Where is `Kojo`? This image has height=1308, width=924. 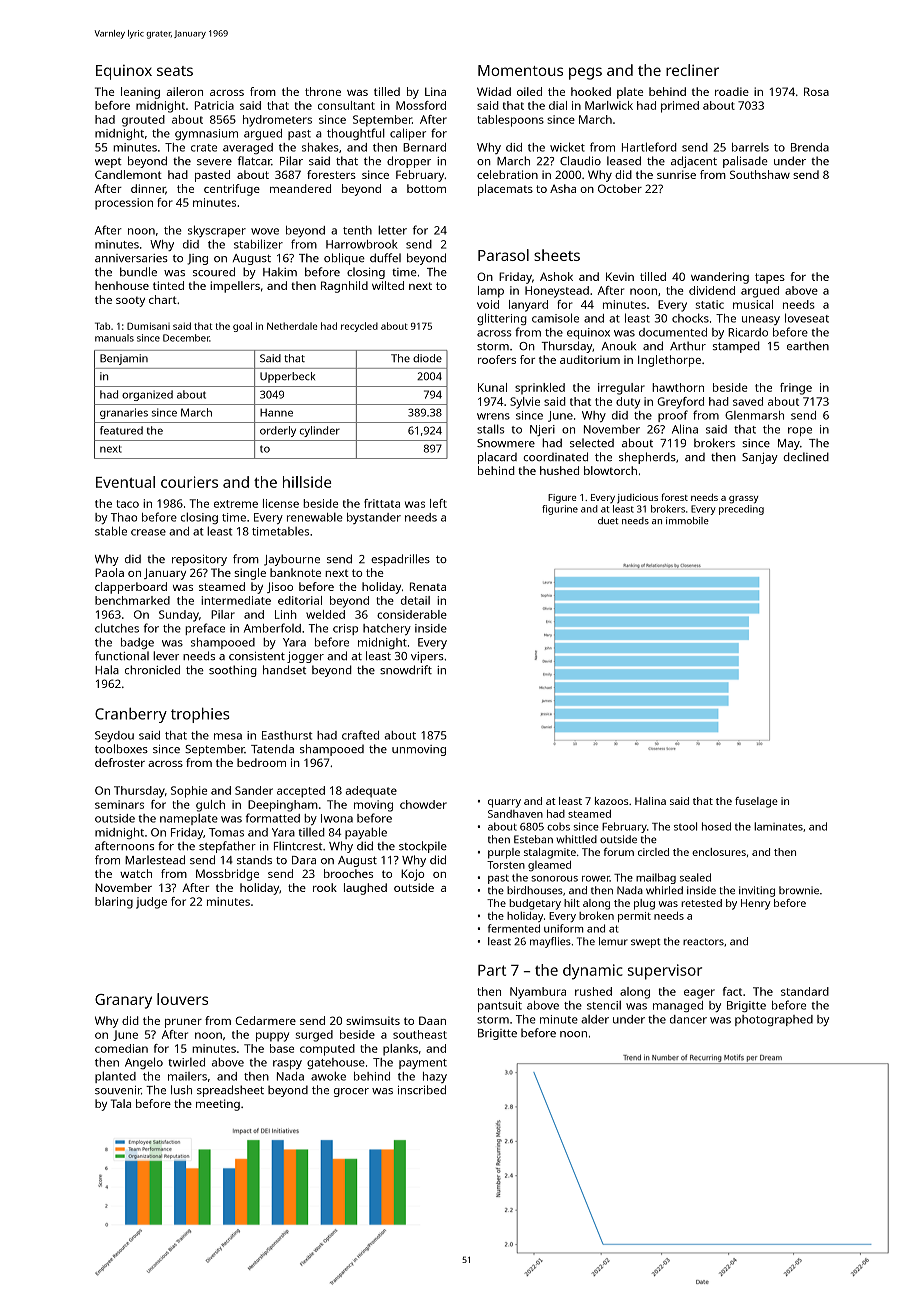 Kojo is located at coordinates (412, 875).
